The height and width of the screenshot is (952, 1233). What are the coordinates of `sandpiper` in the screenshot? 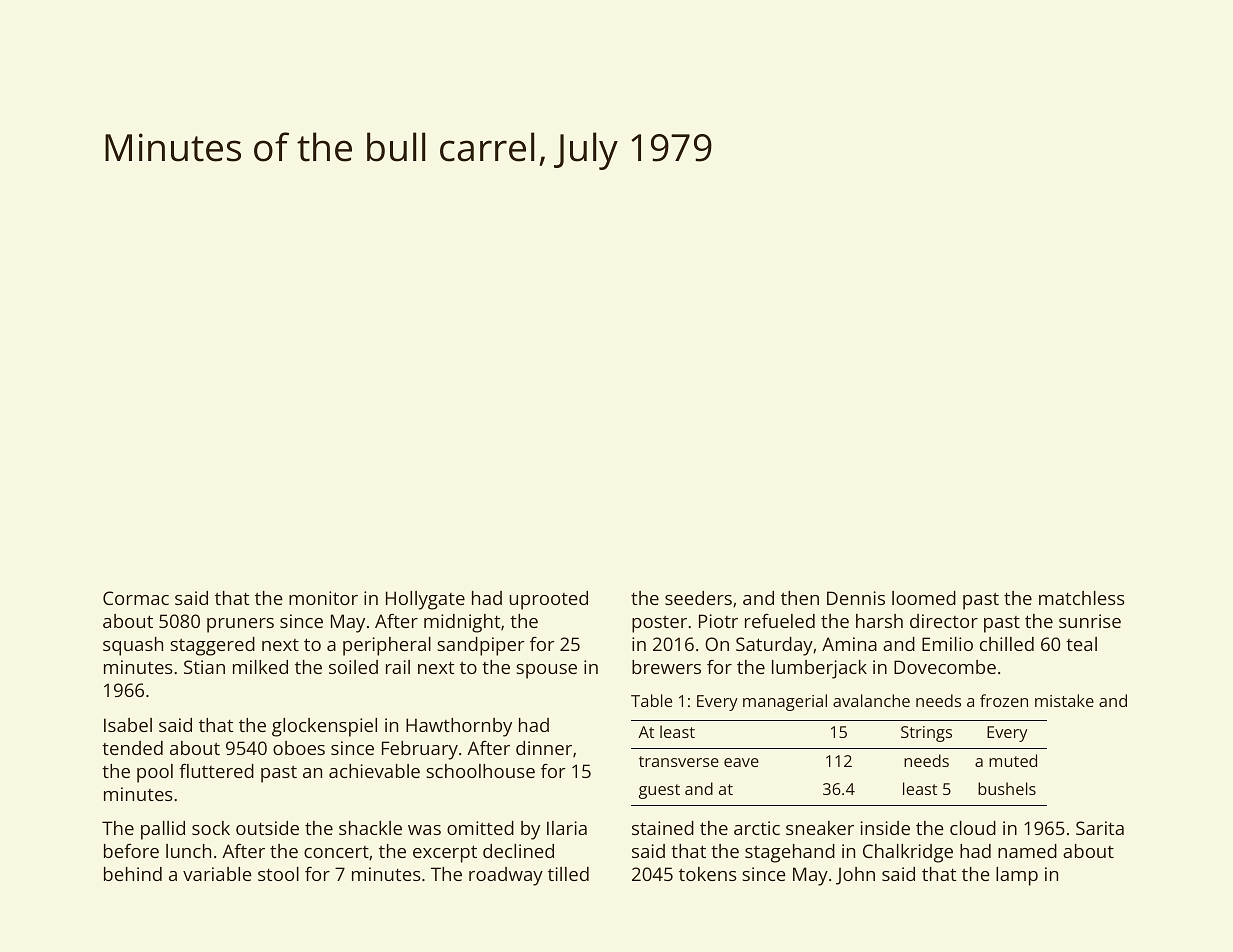 It's located at (481, 646).
